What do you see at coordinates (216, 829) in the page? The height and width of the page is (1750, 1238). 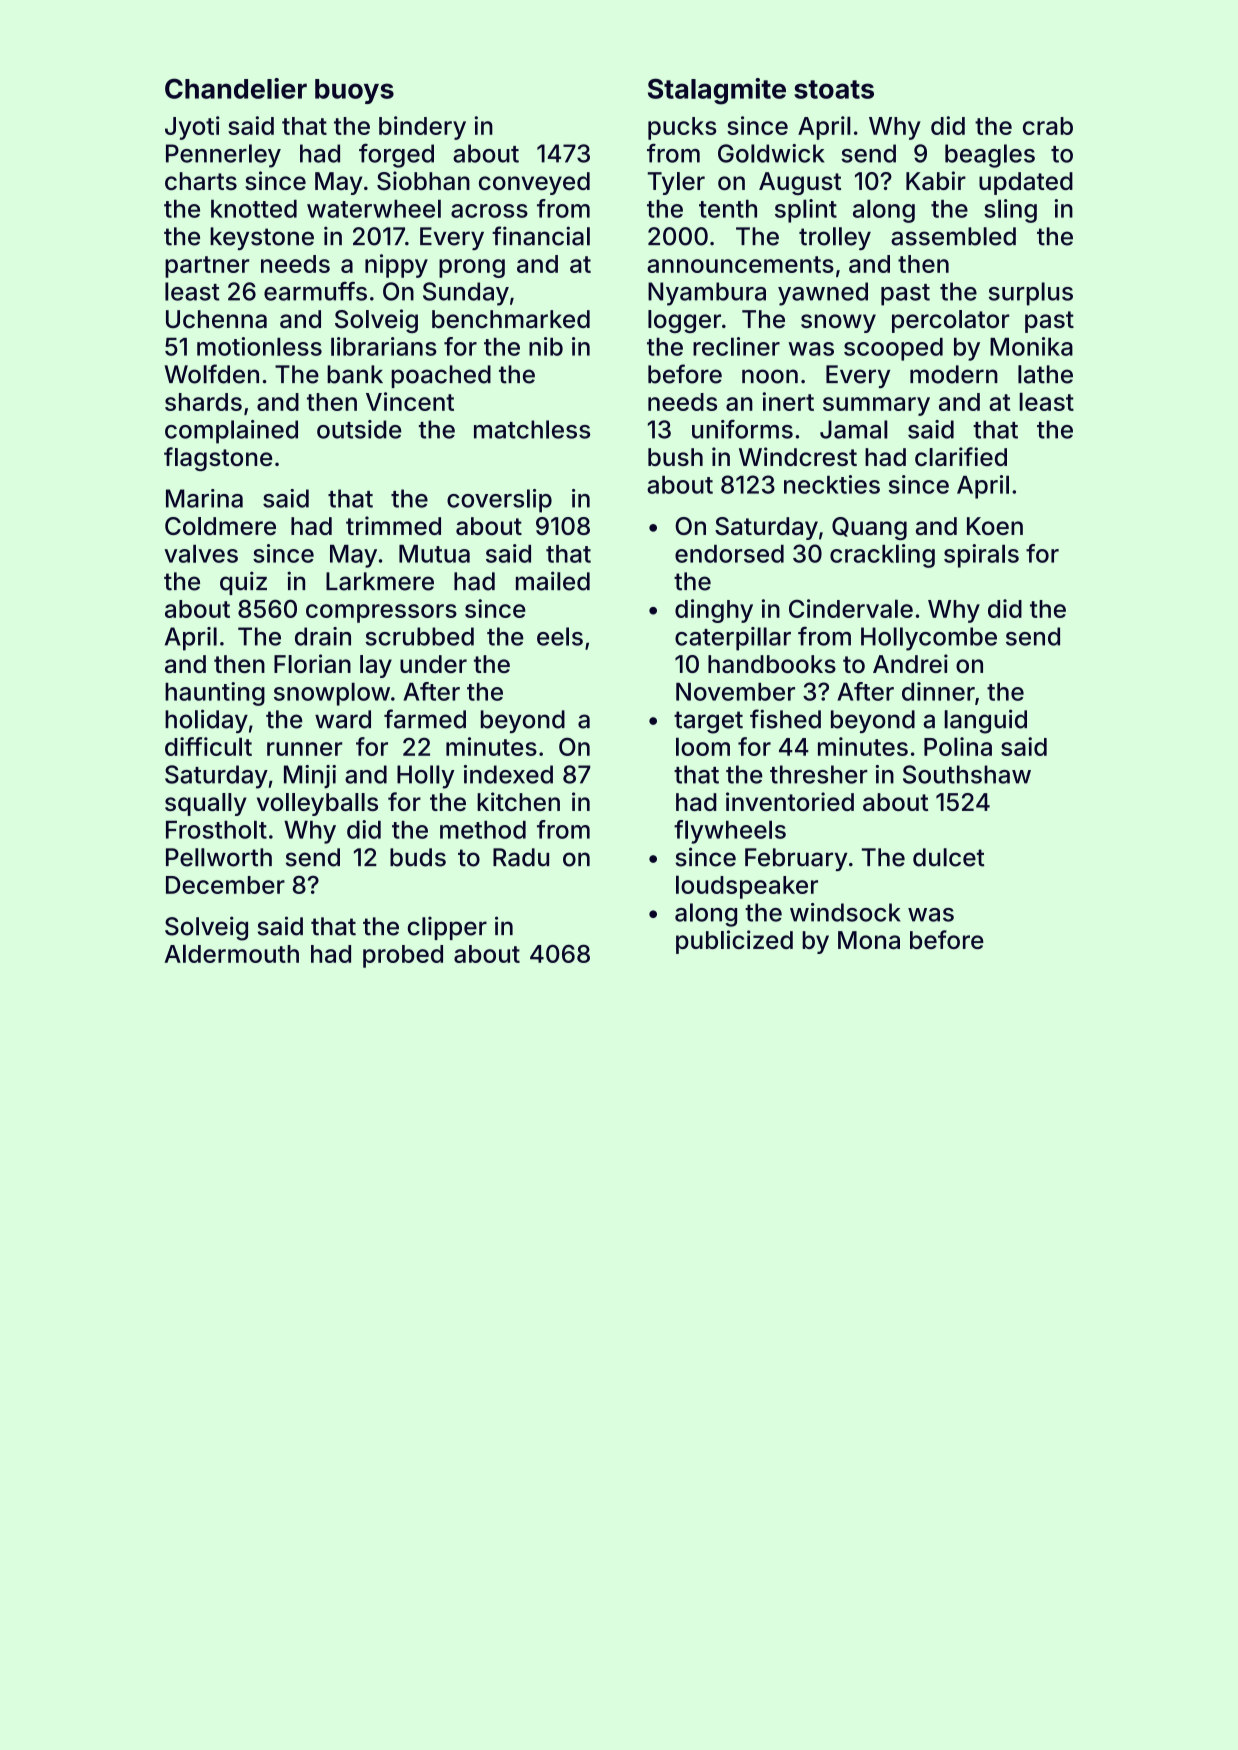 I see `Frostholt` at bounding box center [216, 829].
